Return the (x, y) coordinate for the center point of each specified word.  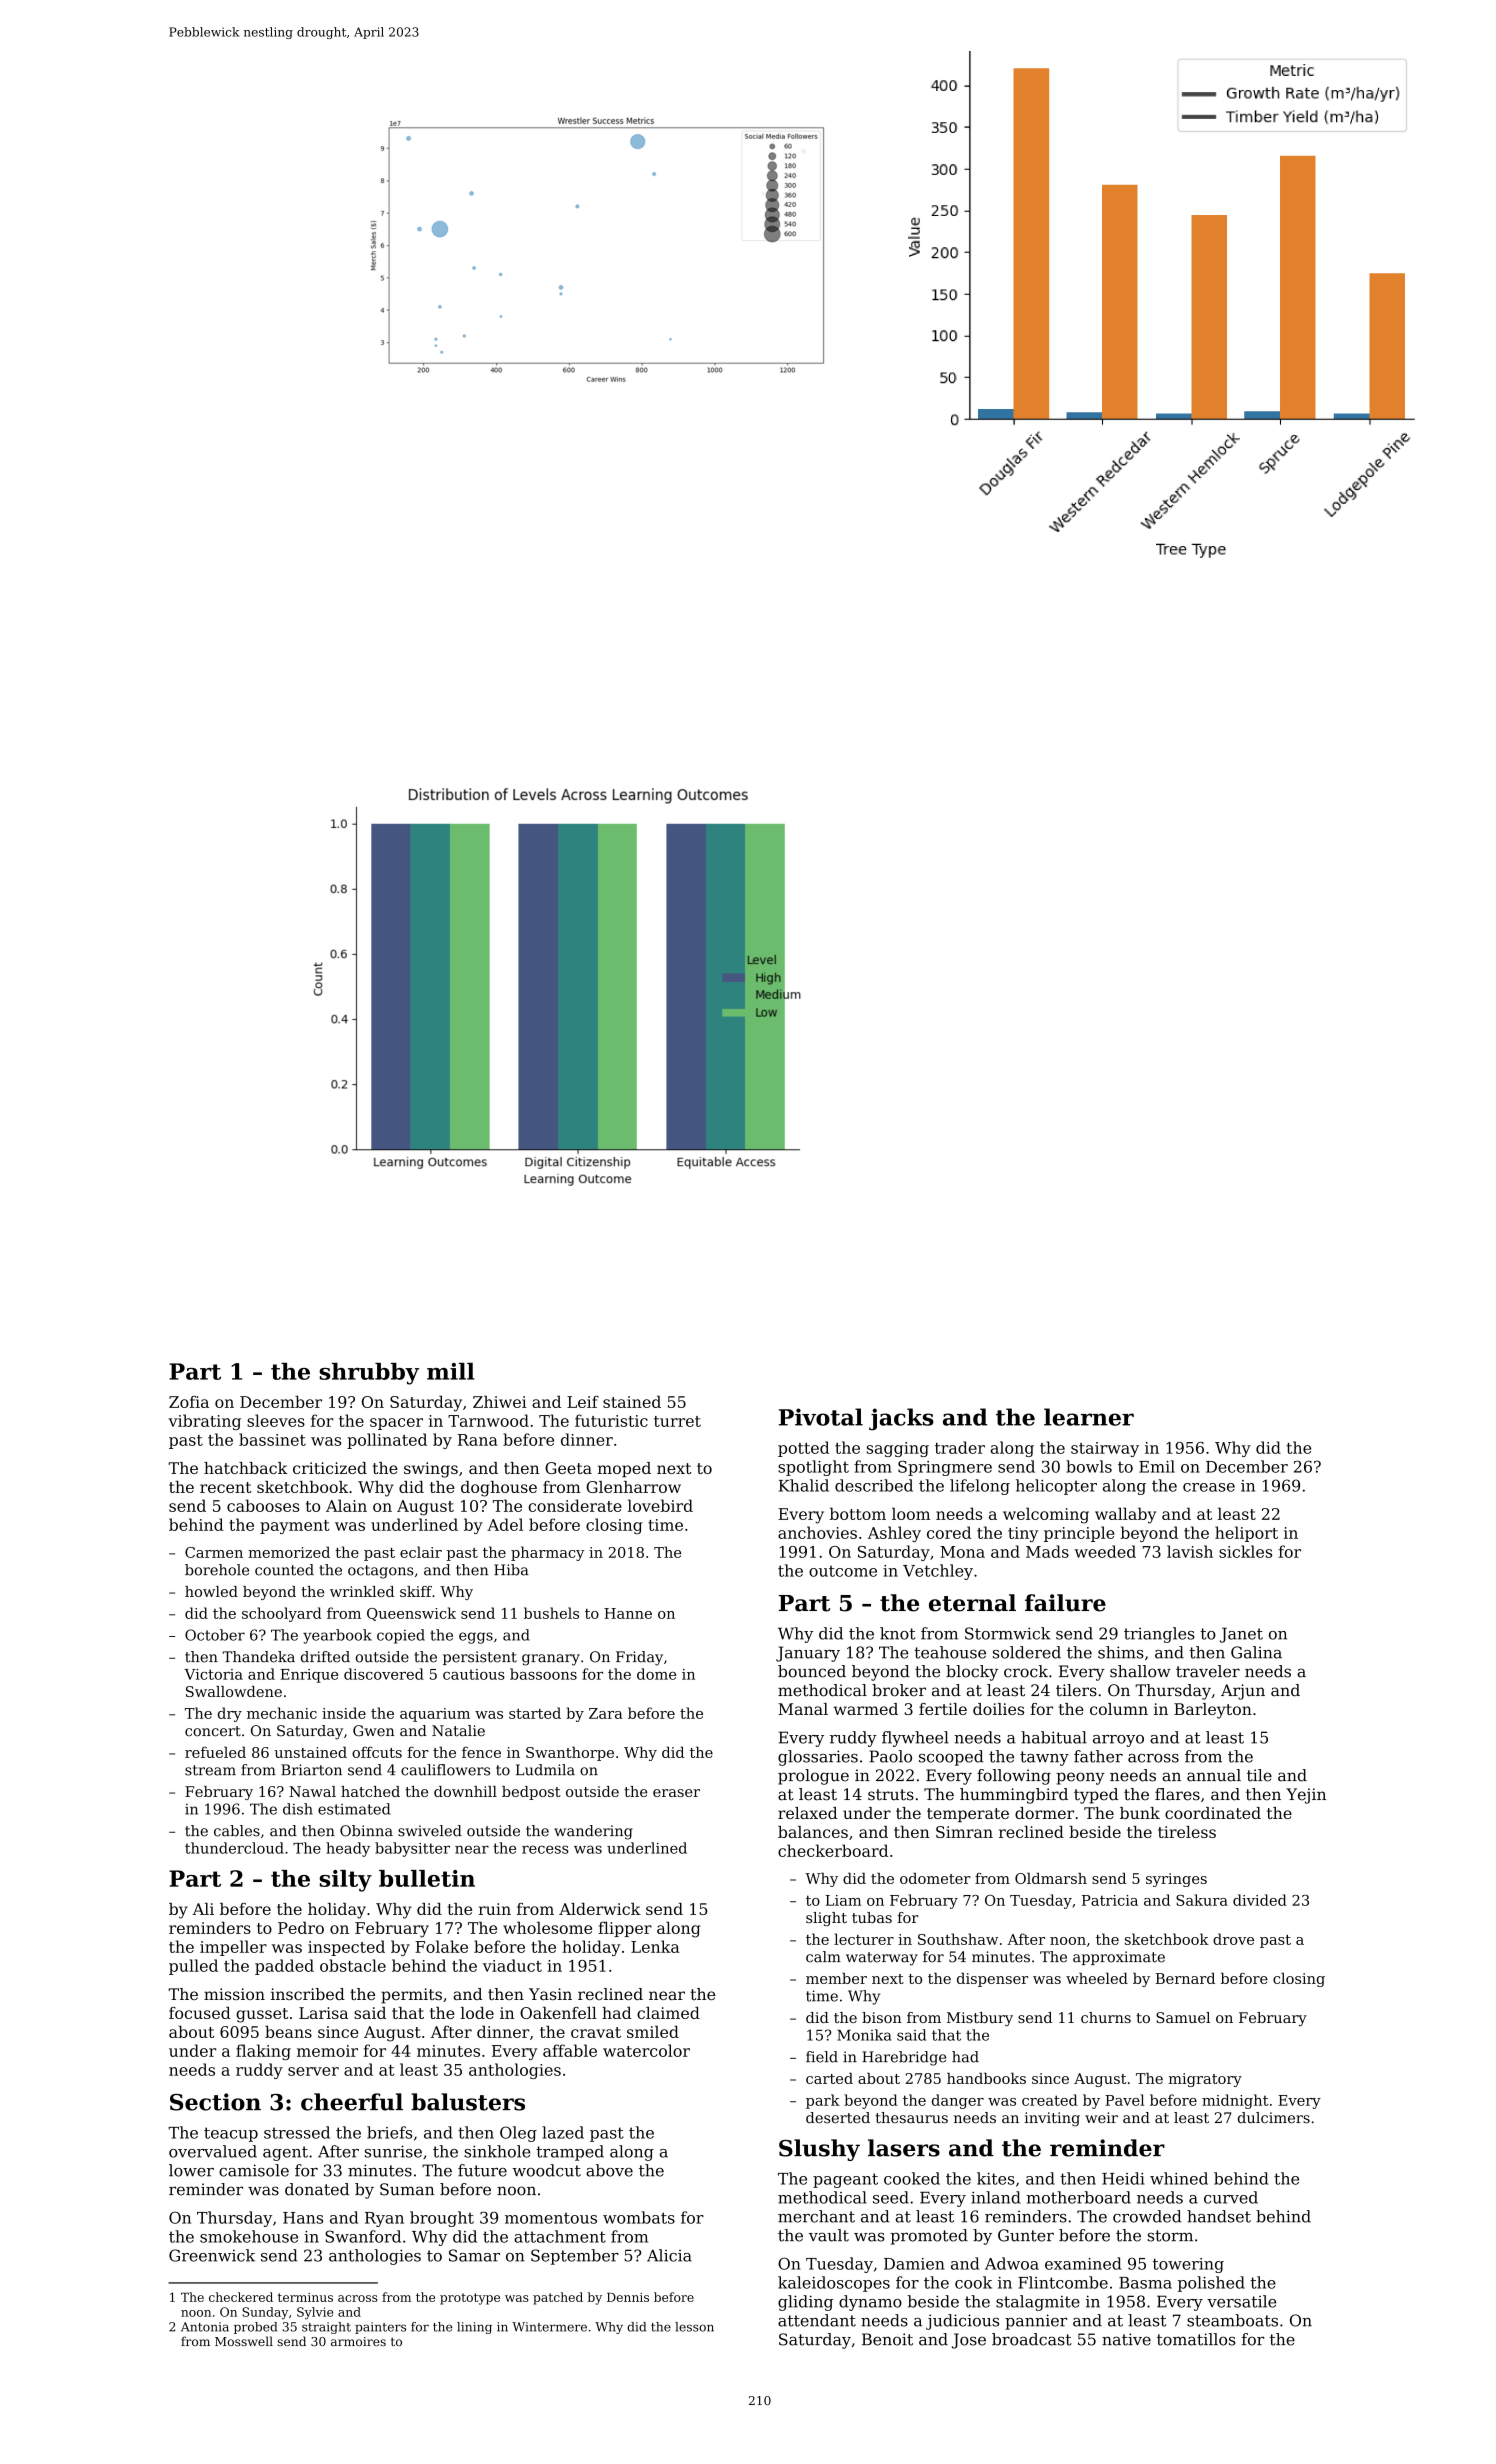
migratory (1205, 2080)
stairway (1105, 1449)
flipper (625, 1929)
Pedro (301, 1927)
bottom (858, 1513)
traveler (1208, 1671)
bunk (1140, 1813)
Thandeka (259, 1657)
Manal (803, 1709)
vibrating (204, 1422)
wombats (639, 2217)
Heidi (1123, 2178)
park (823, 2101)
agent (285, 2153)
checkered (241, 2297)
